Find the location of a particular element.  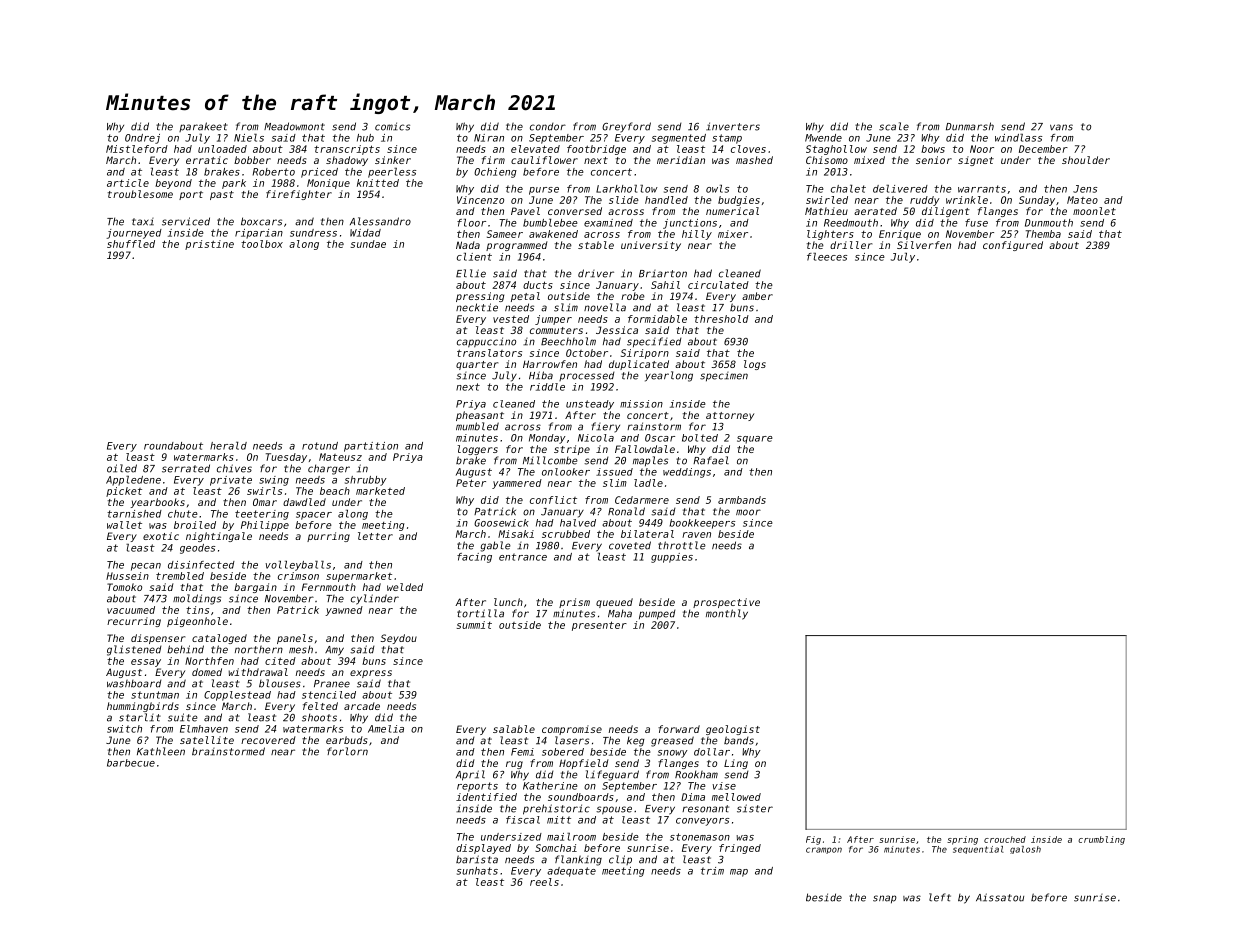

inverters is located at coordinates (733, 126).
